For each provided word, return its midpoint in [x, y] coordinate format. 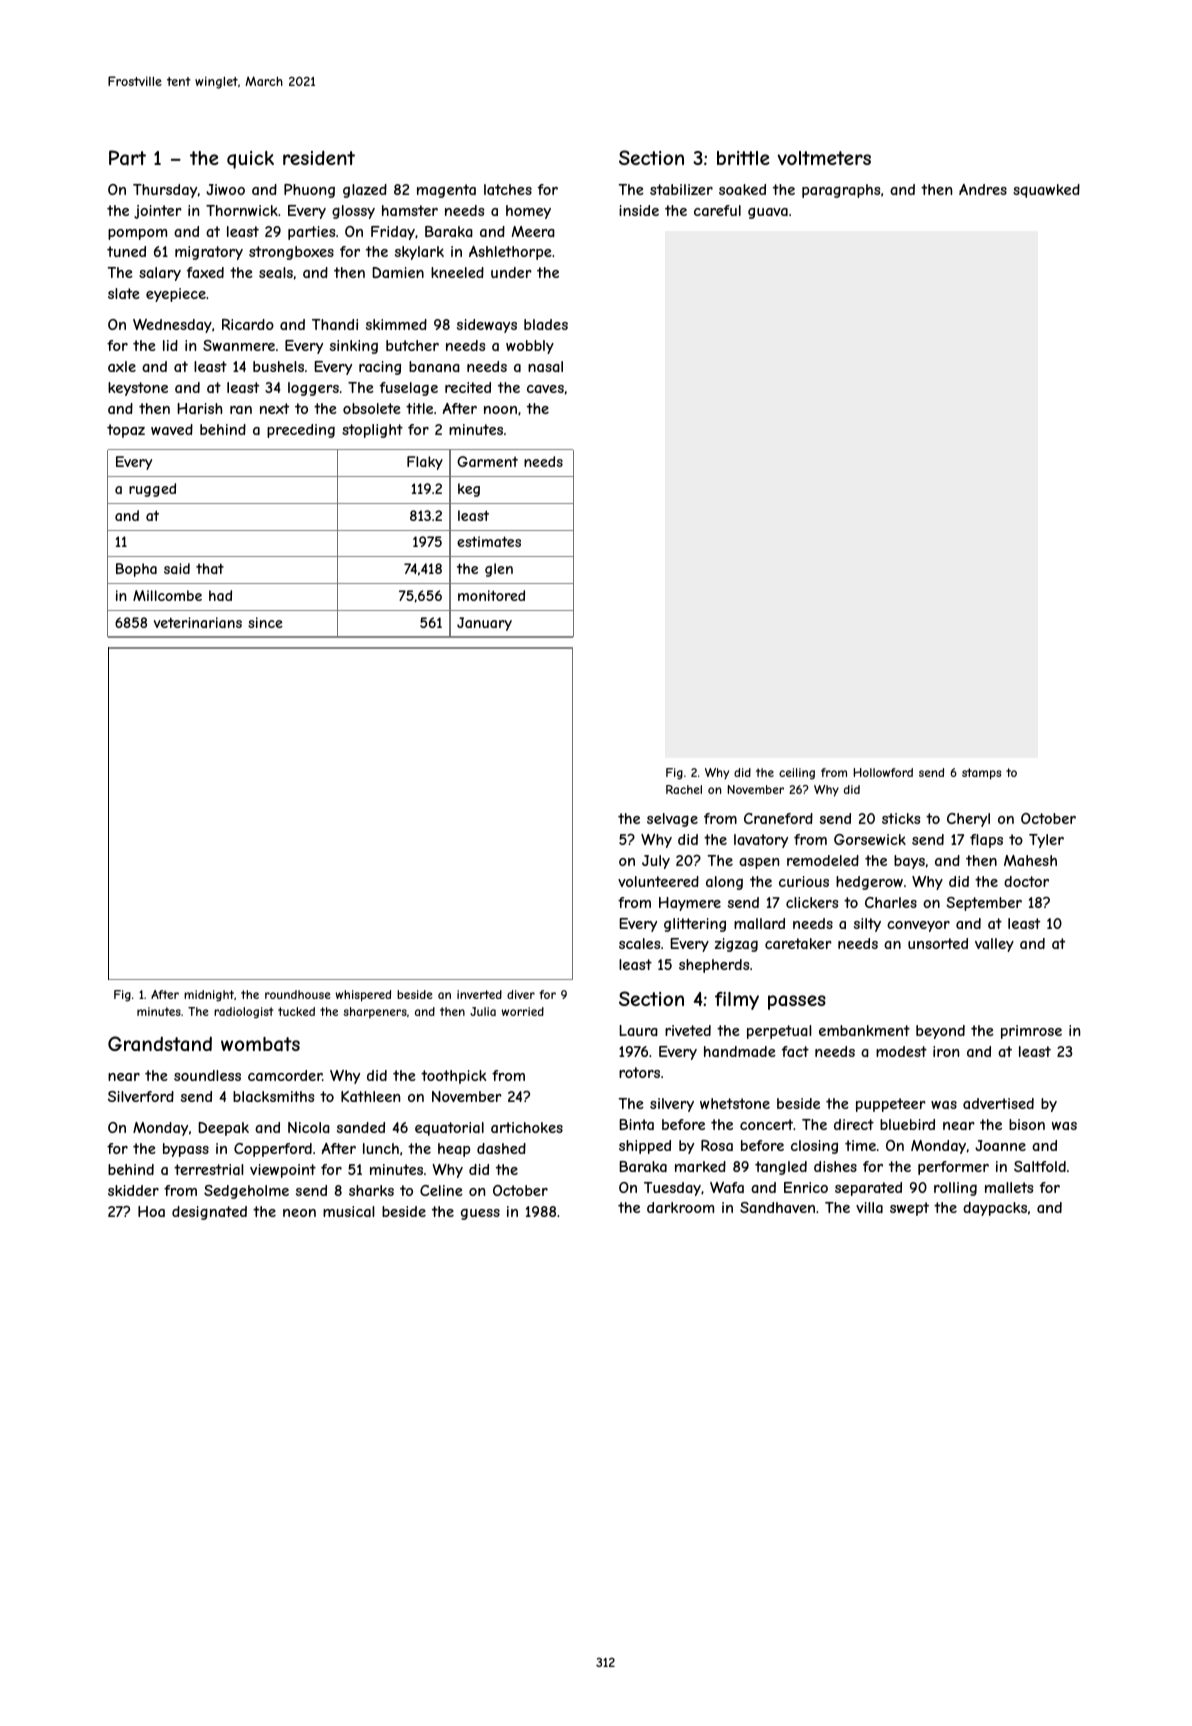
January [484, 624]
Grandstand [160, 1043]
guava [768, 213]
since [265, 622]
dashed [501, 1148]
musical [349, 1211]
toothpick [453, 1077]
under [511, 272]
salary [160, 274]
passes [797, 1002]
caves [545, 389]
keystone [138, 389]
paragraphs [841, 191]
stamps [981, 774]
